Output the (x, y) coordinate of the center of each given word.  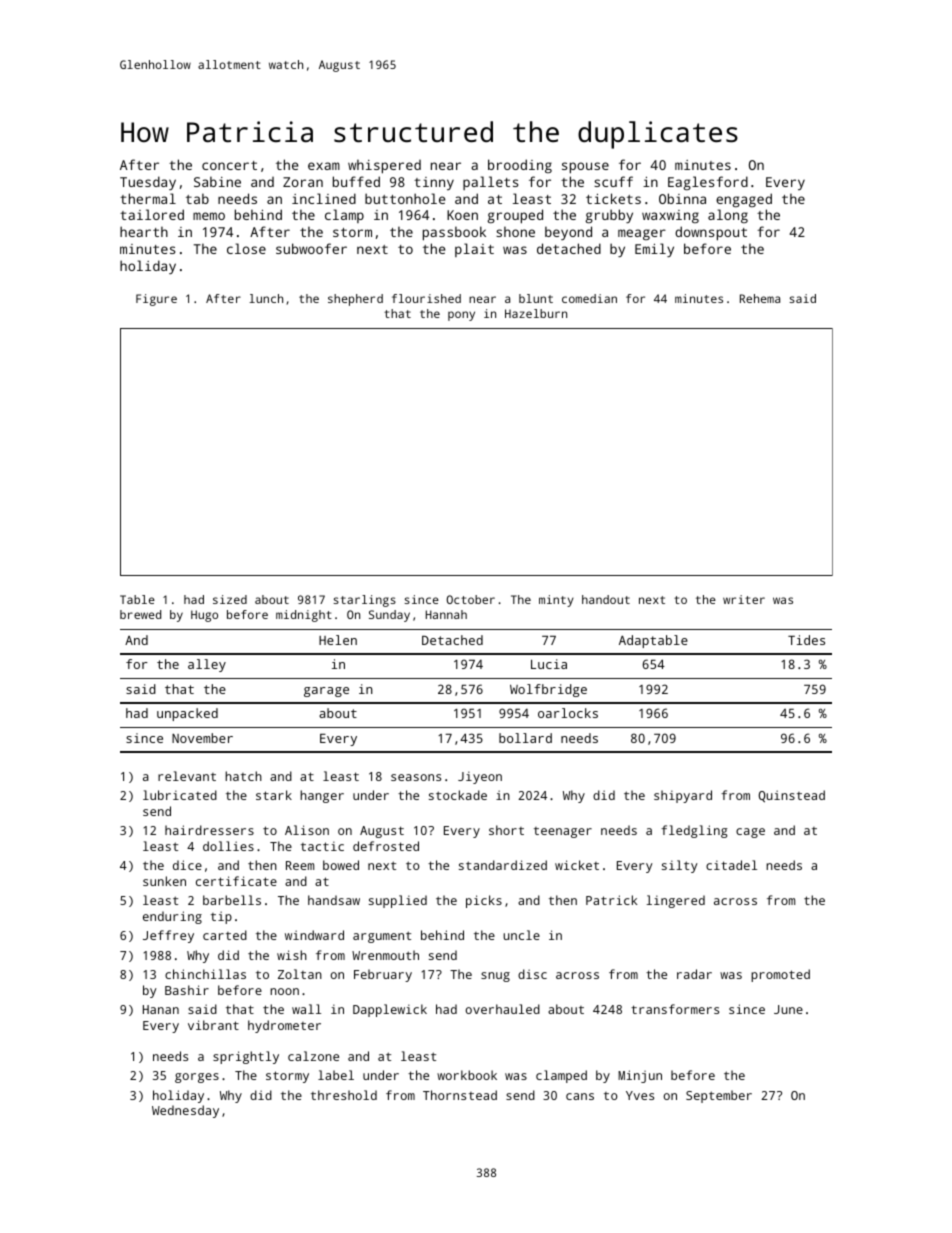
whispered (384, 167)
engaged (744, 200)
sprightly (246, 1057)
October (471, 599)
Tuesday (148, 183)
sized (230, 599)
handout (606, 599)
